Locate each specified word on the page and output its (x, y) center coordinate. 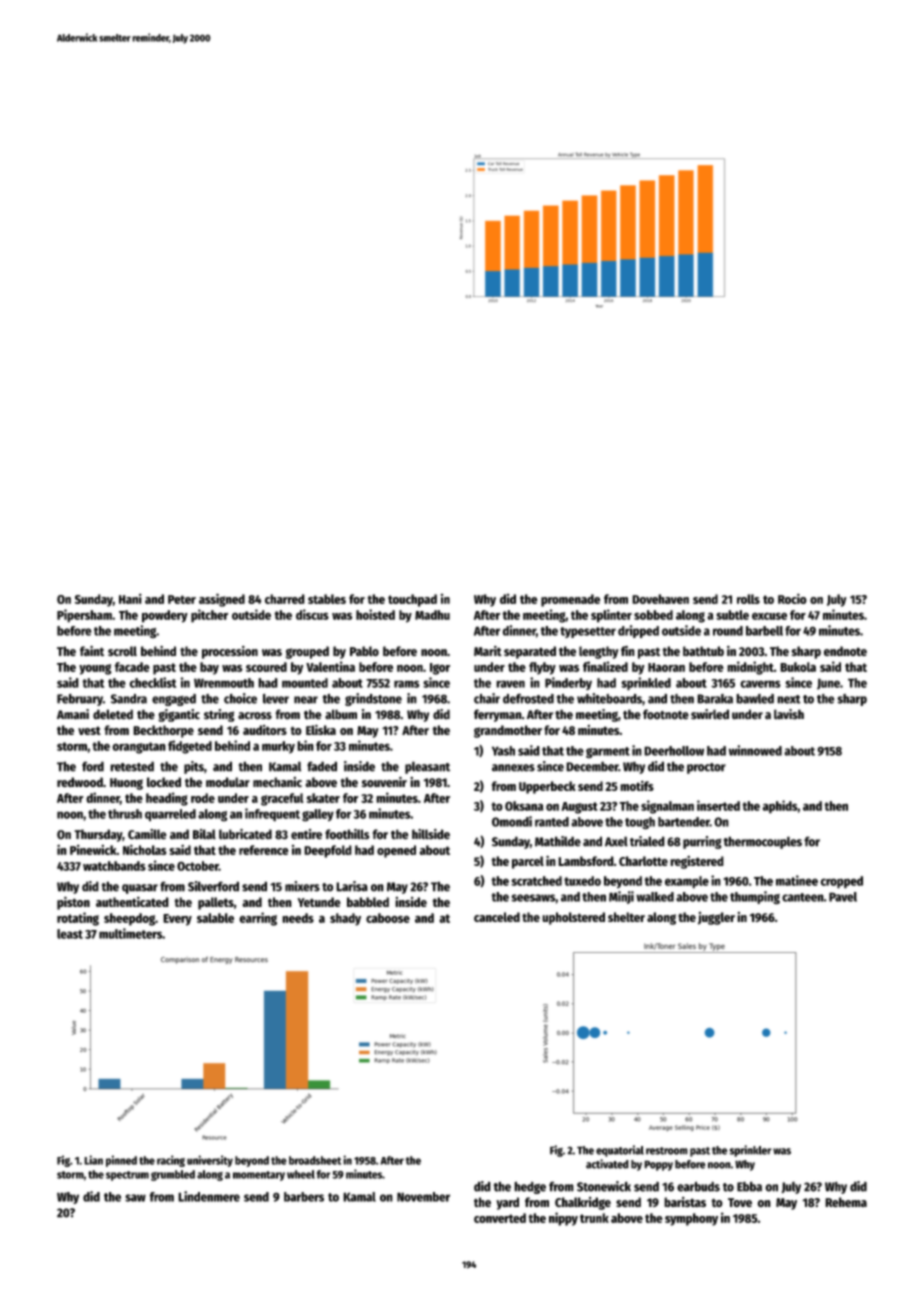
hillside (431, 834)
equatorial (620, 1151)
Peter (182, 599)
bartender (684, 822)
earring (258, 919)
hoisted (375, 614)
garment (608, 752)
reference (264, 850)
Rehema (846, 1202)
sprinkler (750, 1151)
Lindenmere (209, 1196)
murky (278, 747)
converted (500, 1218)
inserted (718, 805)
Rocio (792, 598)
